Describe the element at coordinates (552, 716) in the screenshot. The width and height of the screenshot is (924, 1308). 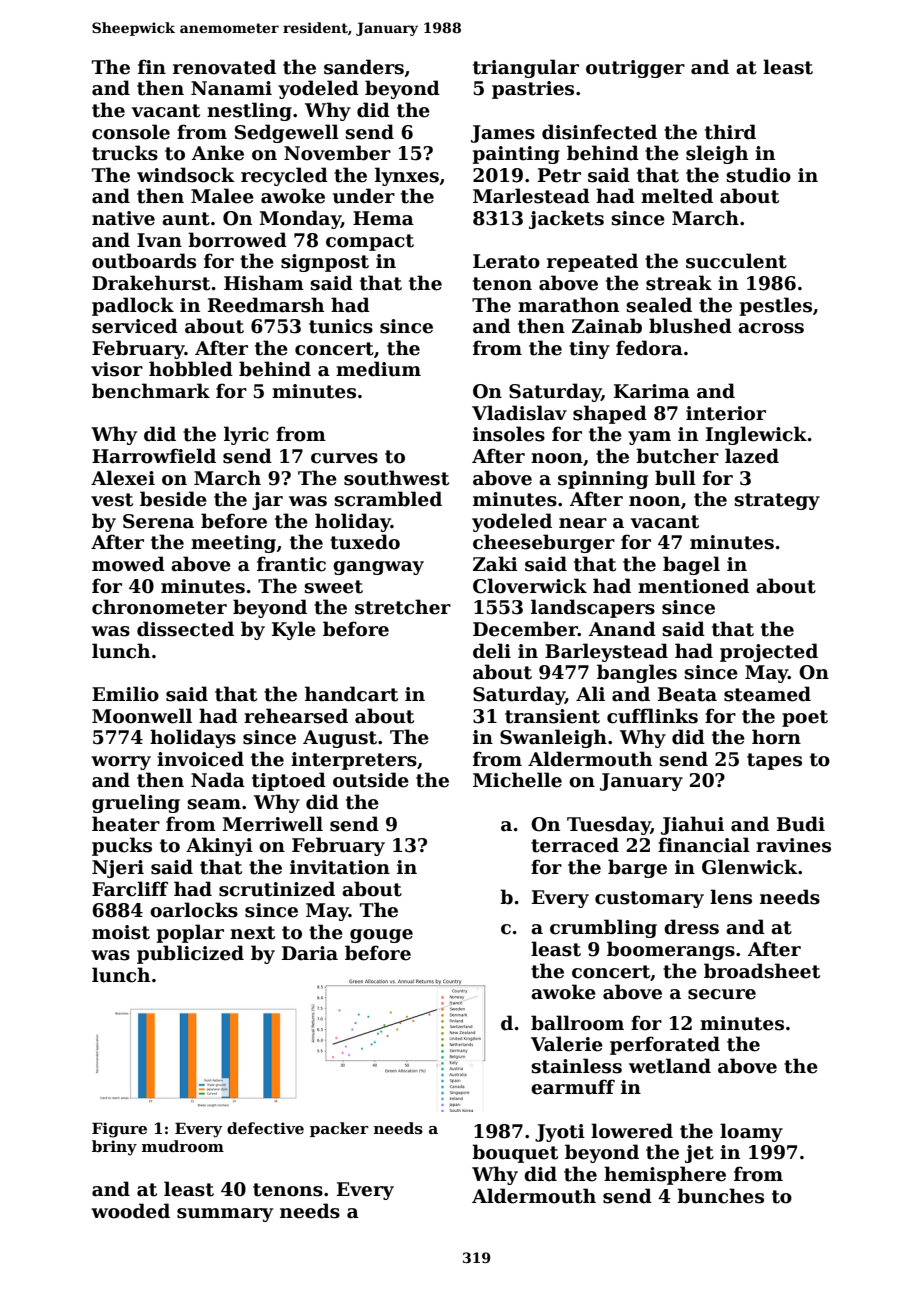
I see `transient` at that location.
